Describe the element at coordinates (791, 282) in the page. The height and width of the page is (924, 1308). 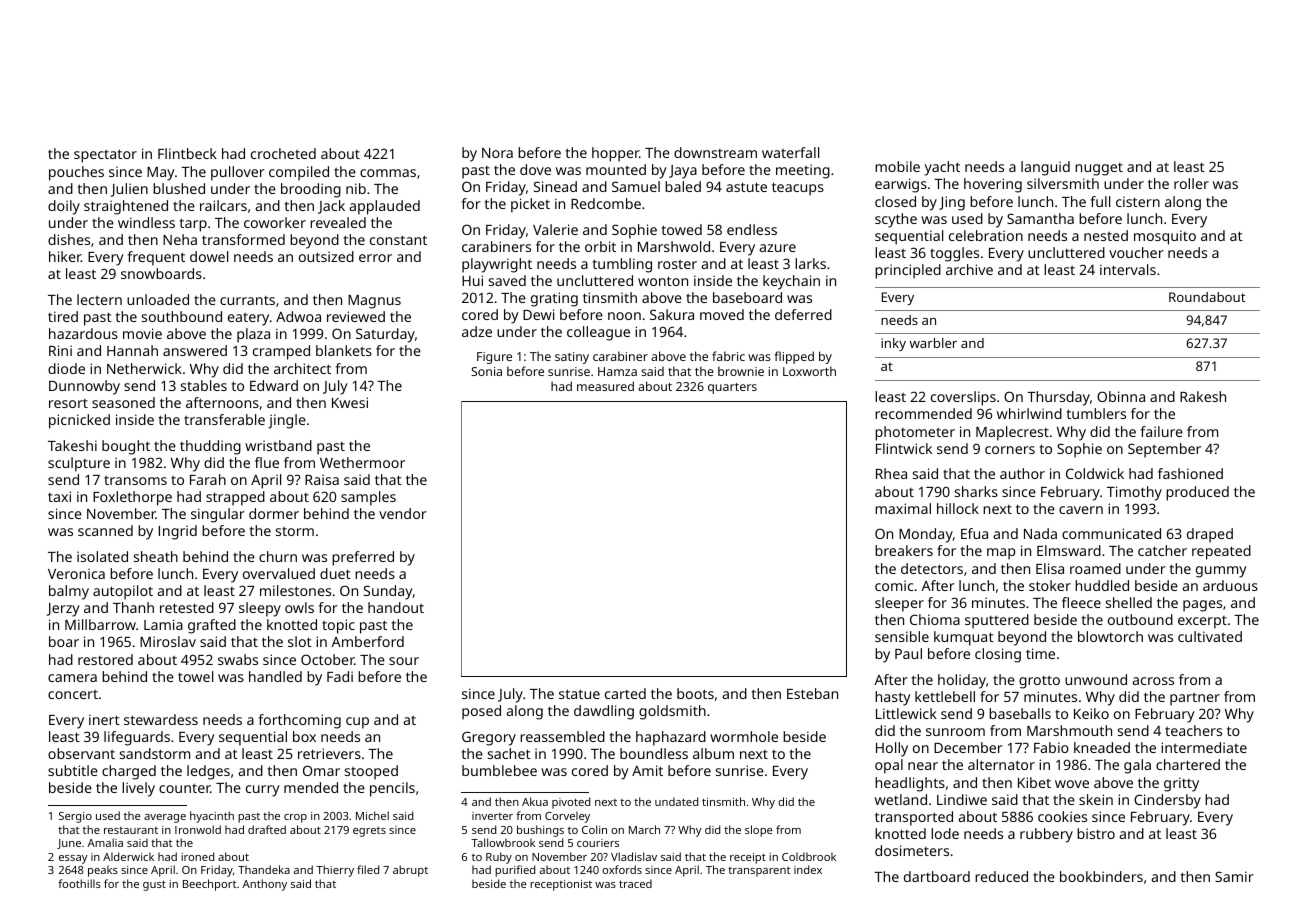
I see `keychain` at that location.
